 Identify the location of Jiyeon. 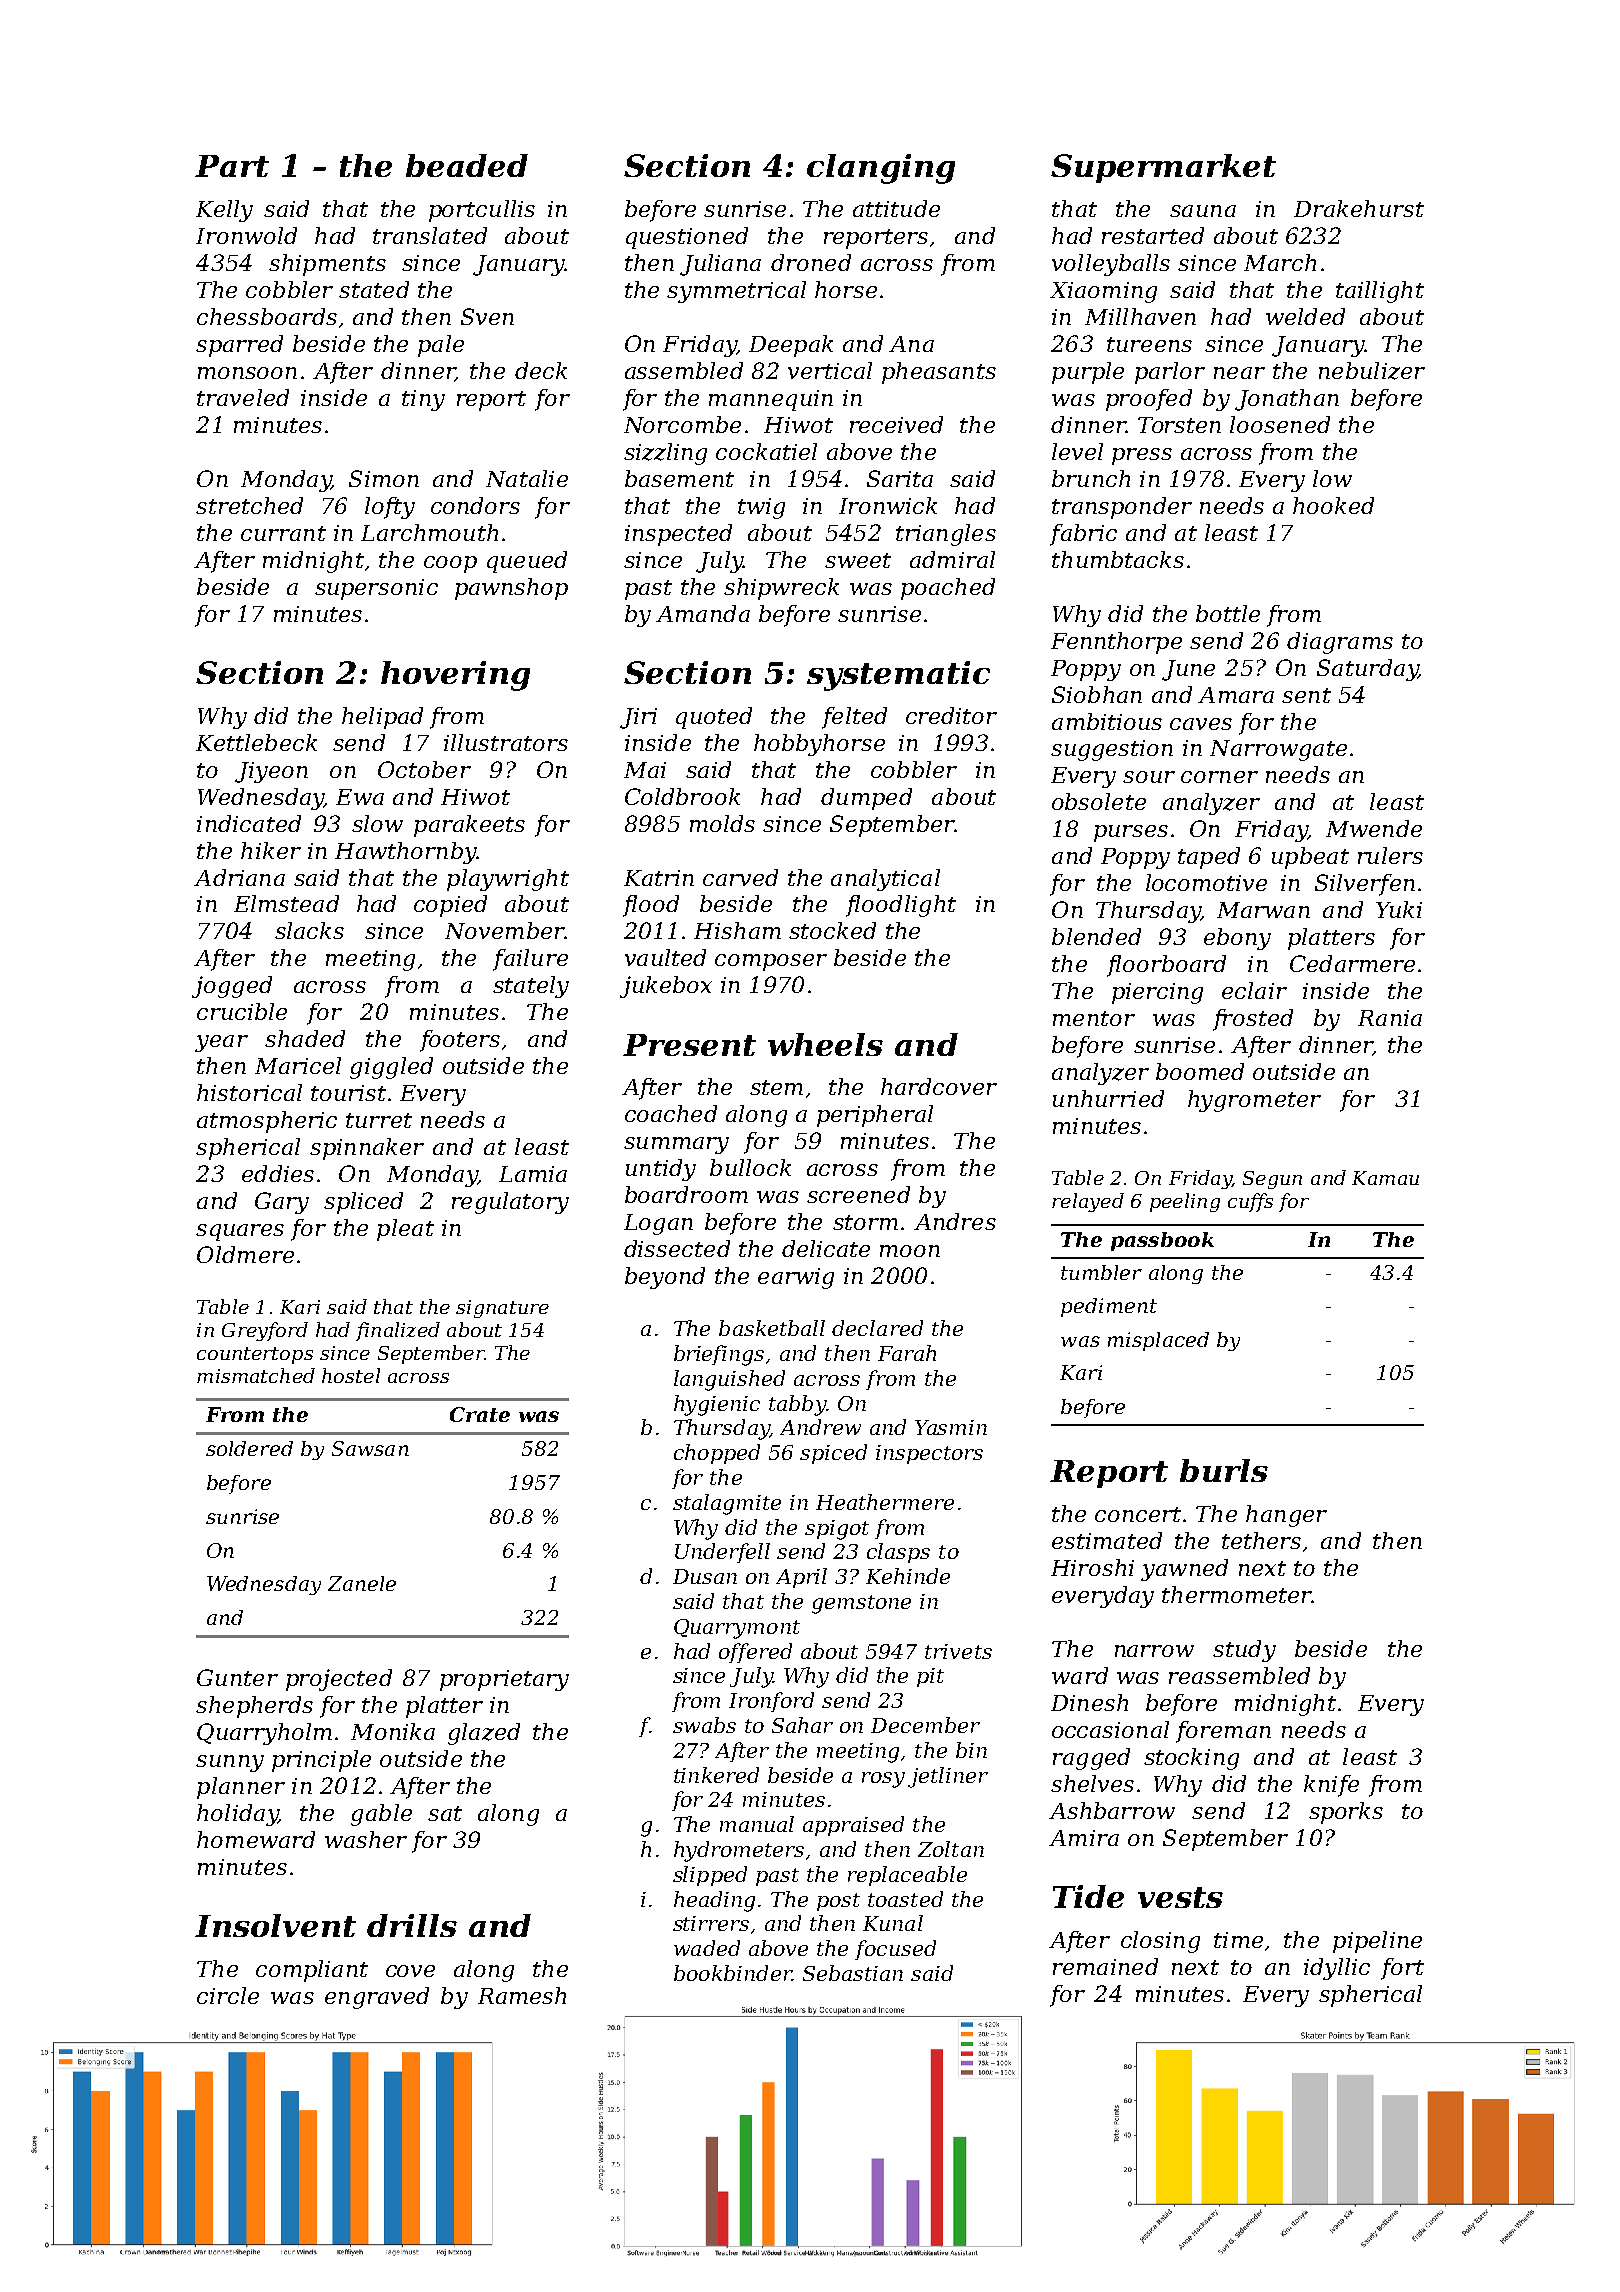
(271, 772).
